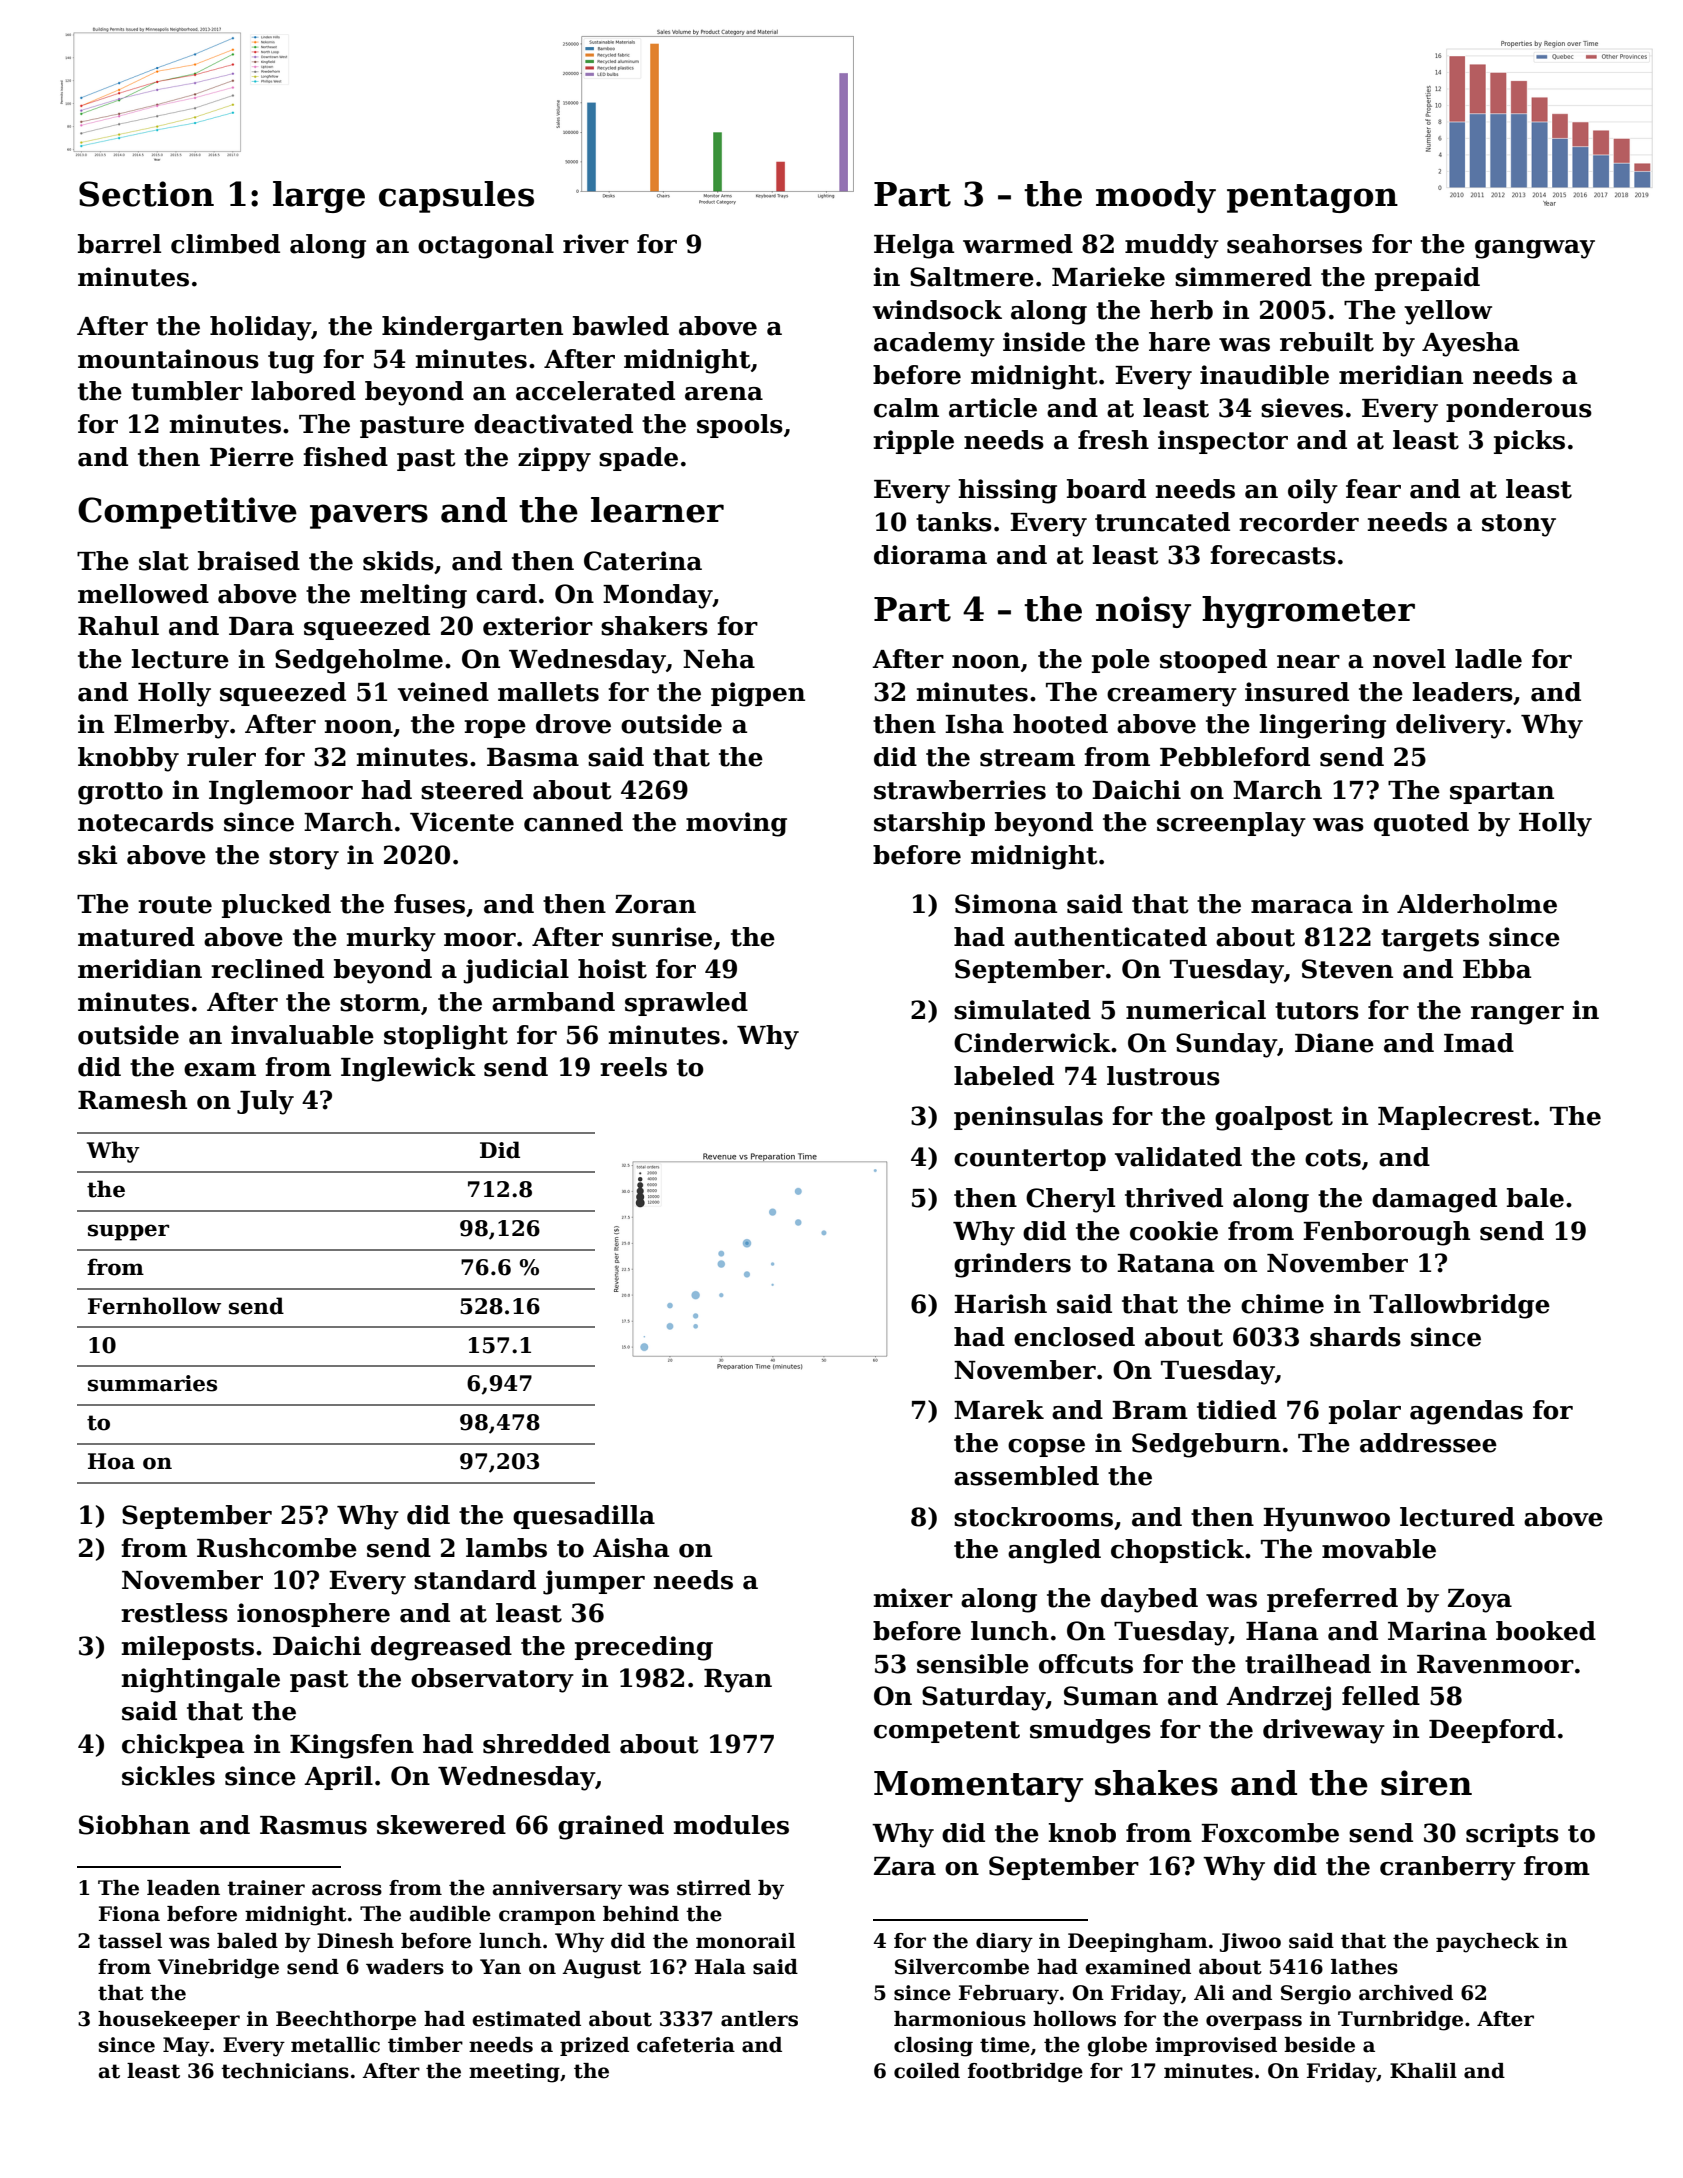 Image resolution: width=1683 pixels, height=2178 pixels. What do you see at coordinates (225, 244) in the document?
I see `climbed` at bounding box center [225, 244].
